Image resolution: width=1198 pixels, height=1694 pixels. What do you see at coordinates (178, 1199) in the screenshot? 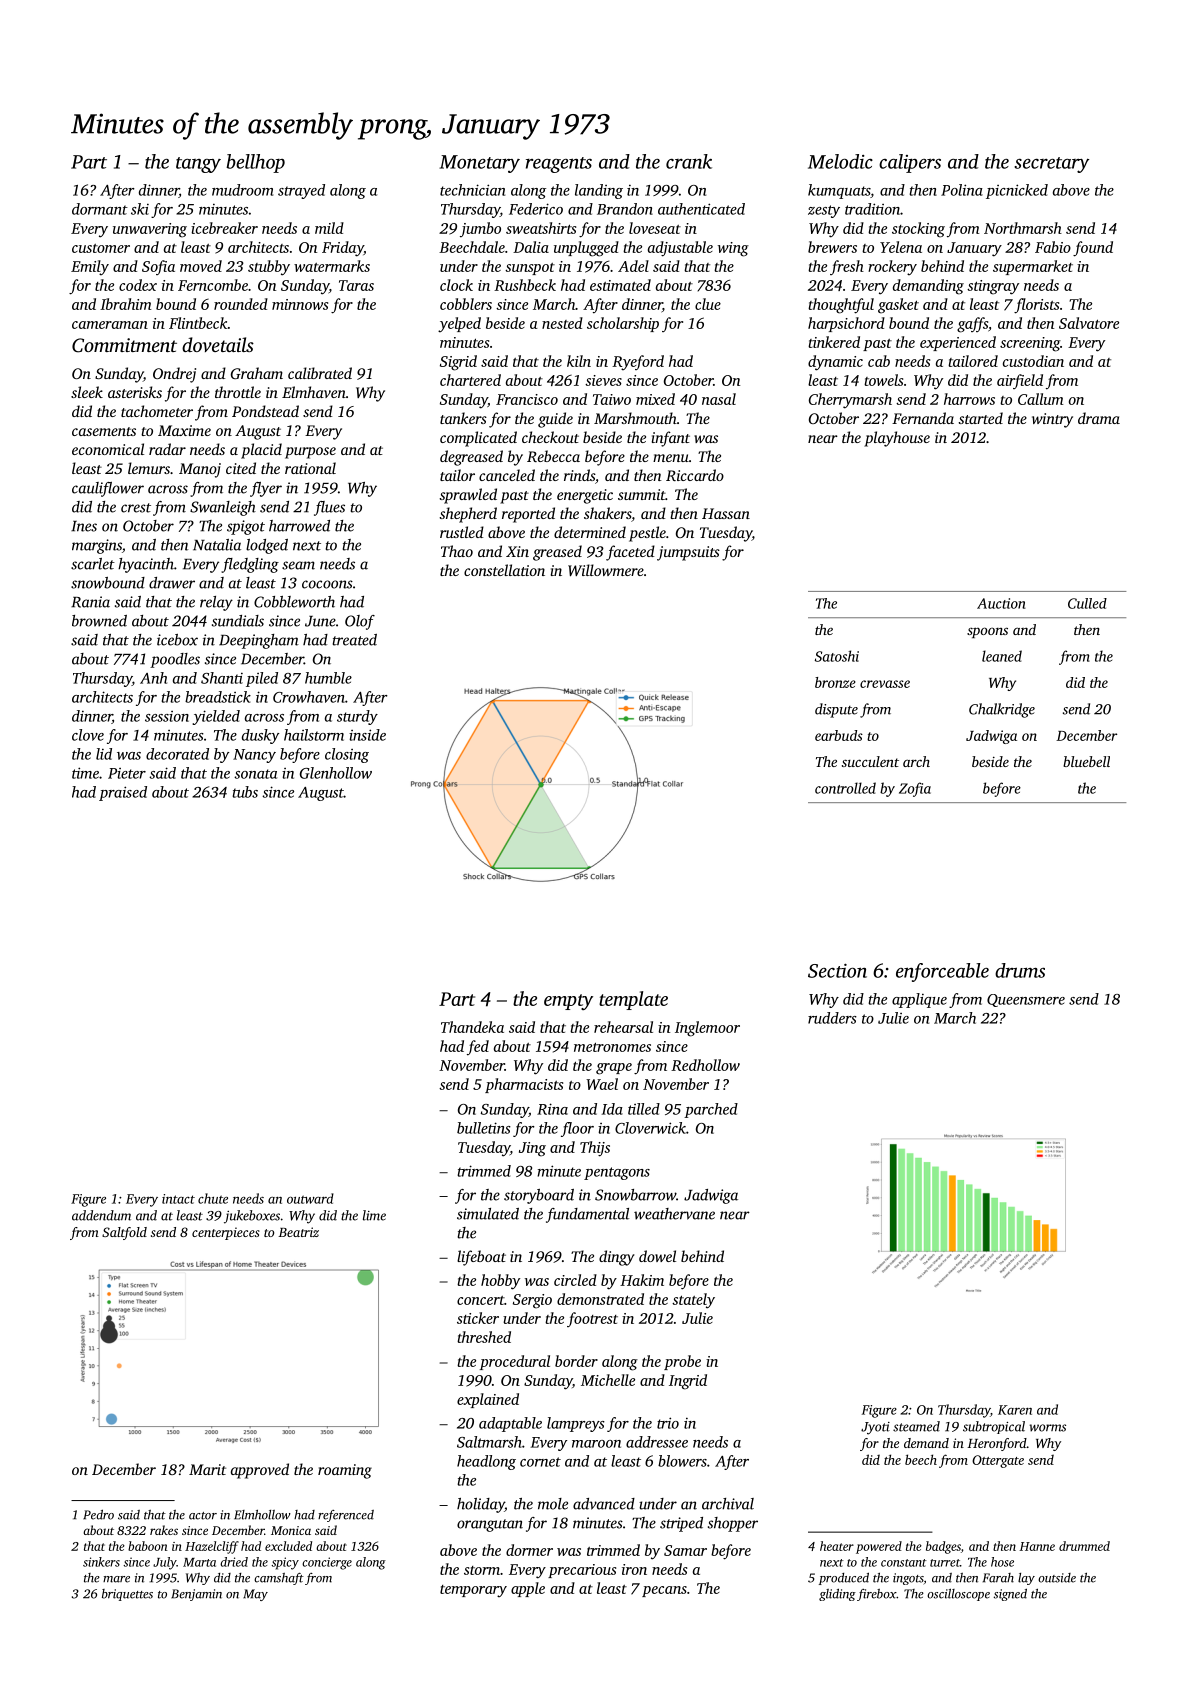
I see `intact` at bounding box center [178, 1199].
